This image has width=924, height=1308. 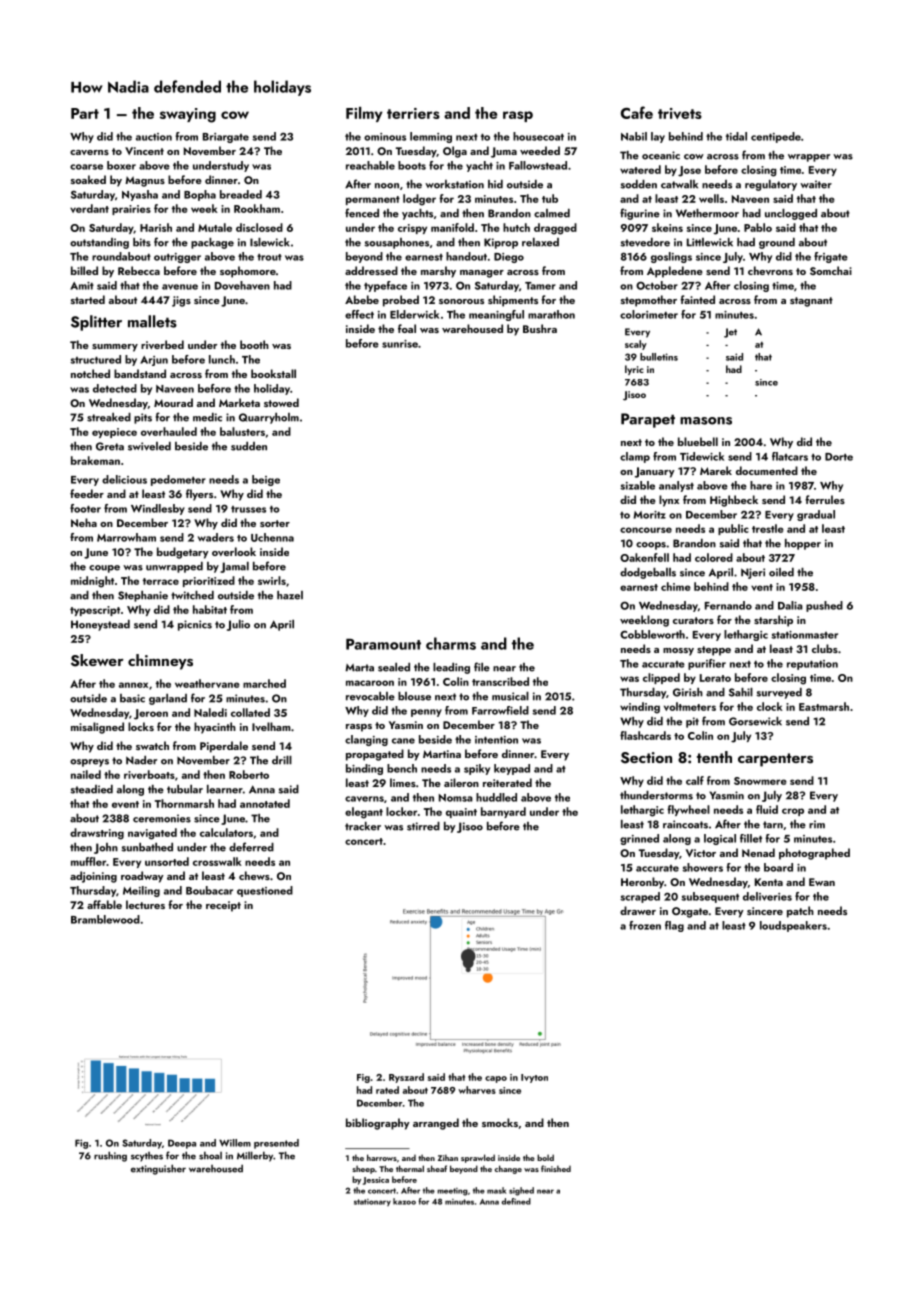 I want to click on Tidewick, so click(x=702, y=456).
